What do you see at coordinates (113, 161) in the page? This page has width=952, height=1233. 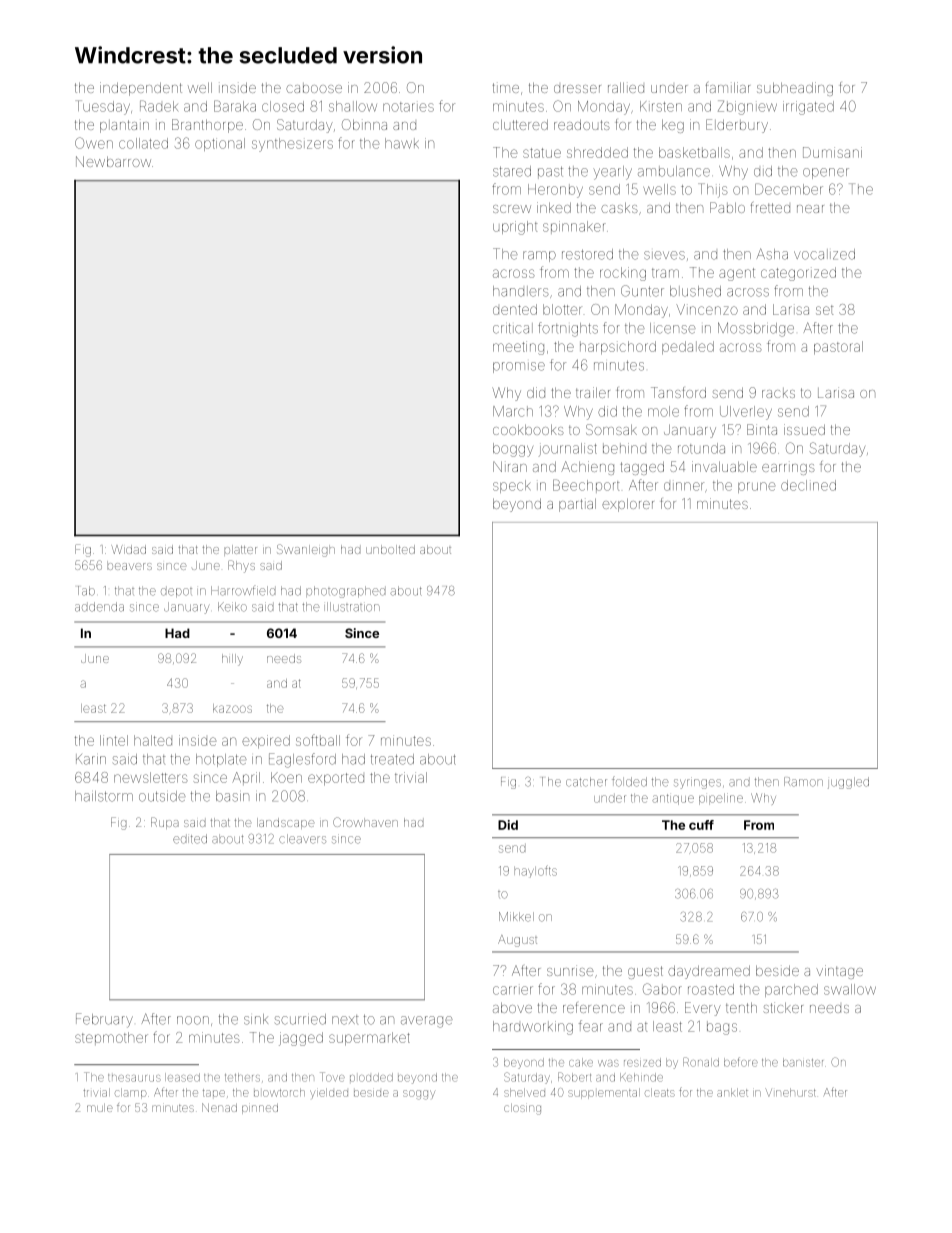 I see `Newbarrow` at bounding box center [113, 161].
